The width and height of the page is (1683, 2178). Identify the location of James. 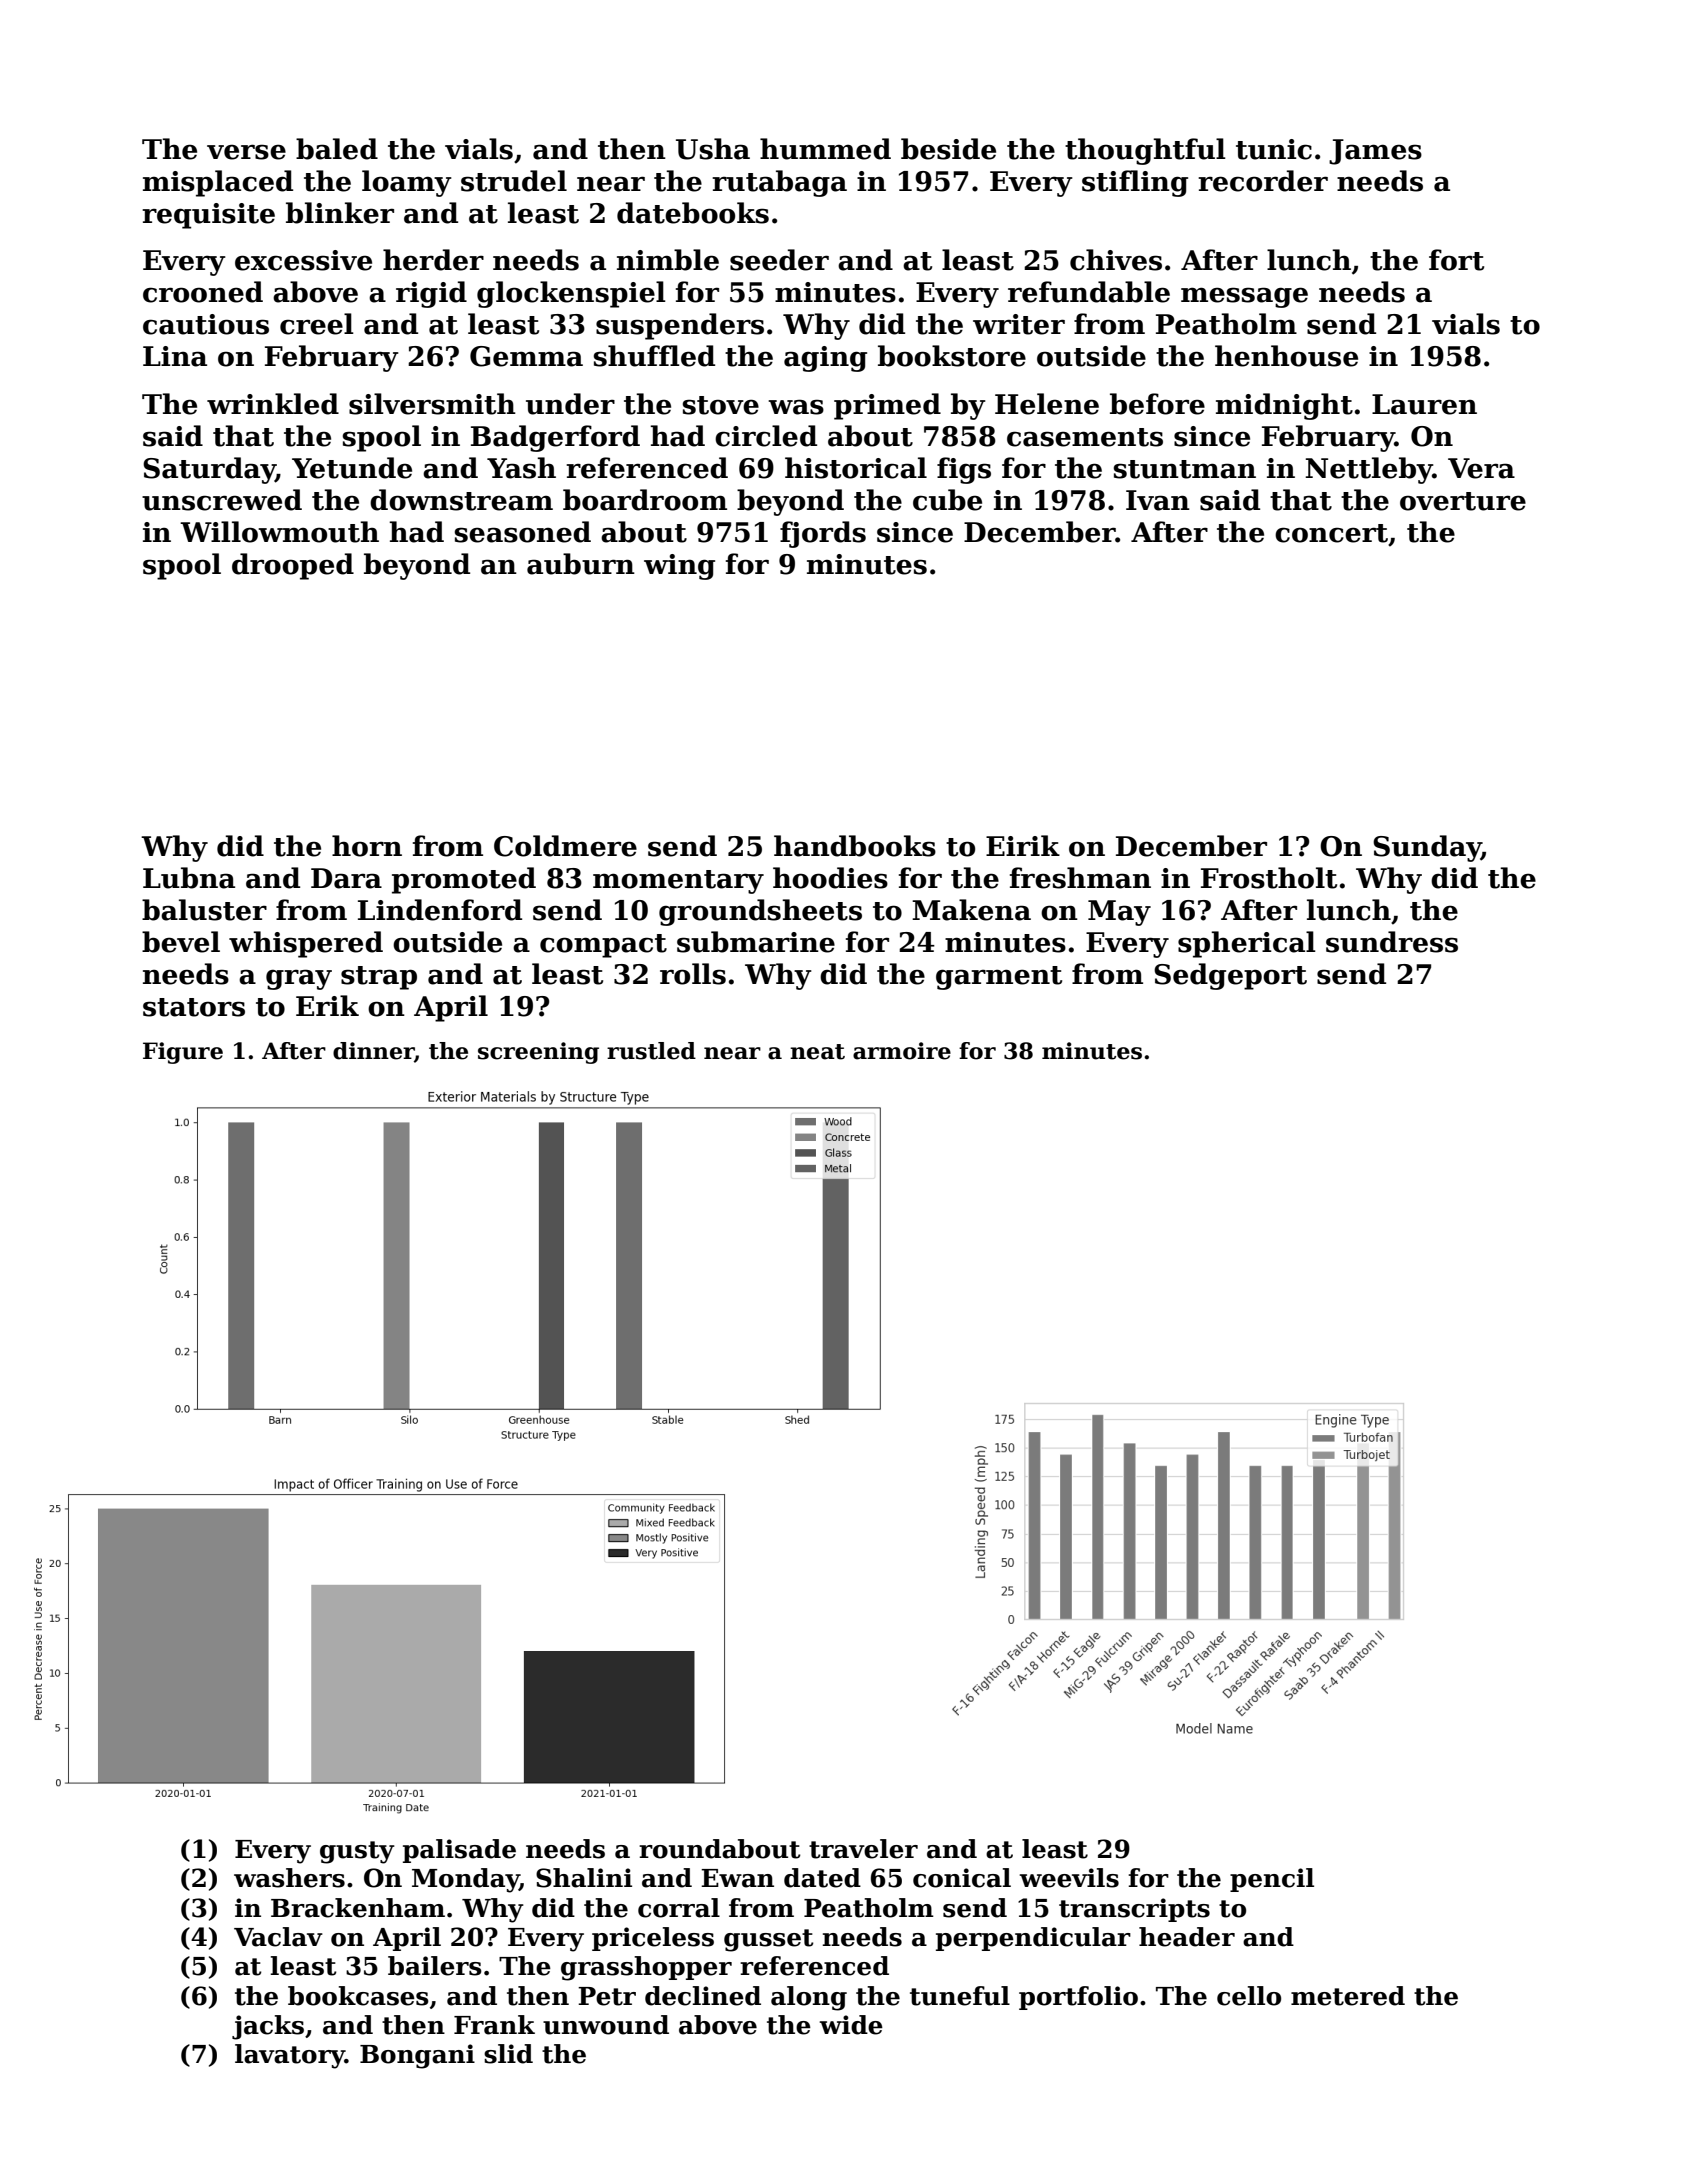
(1375, 152).
